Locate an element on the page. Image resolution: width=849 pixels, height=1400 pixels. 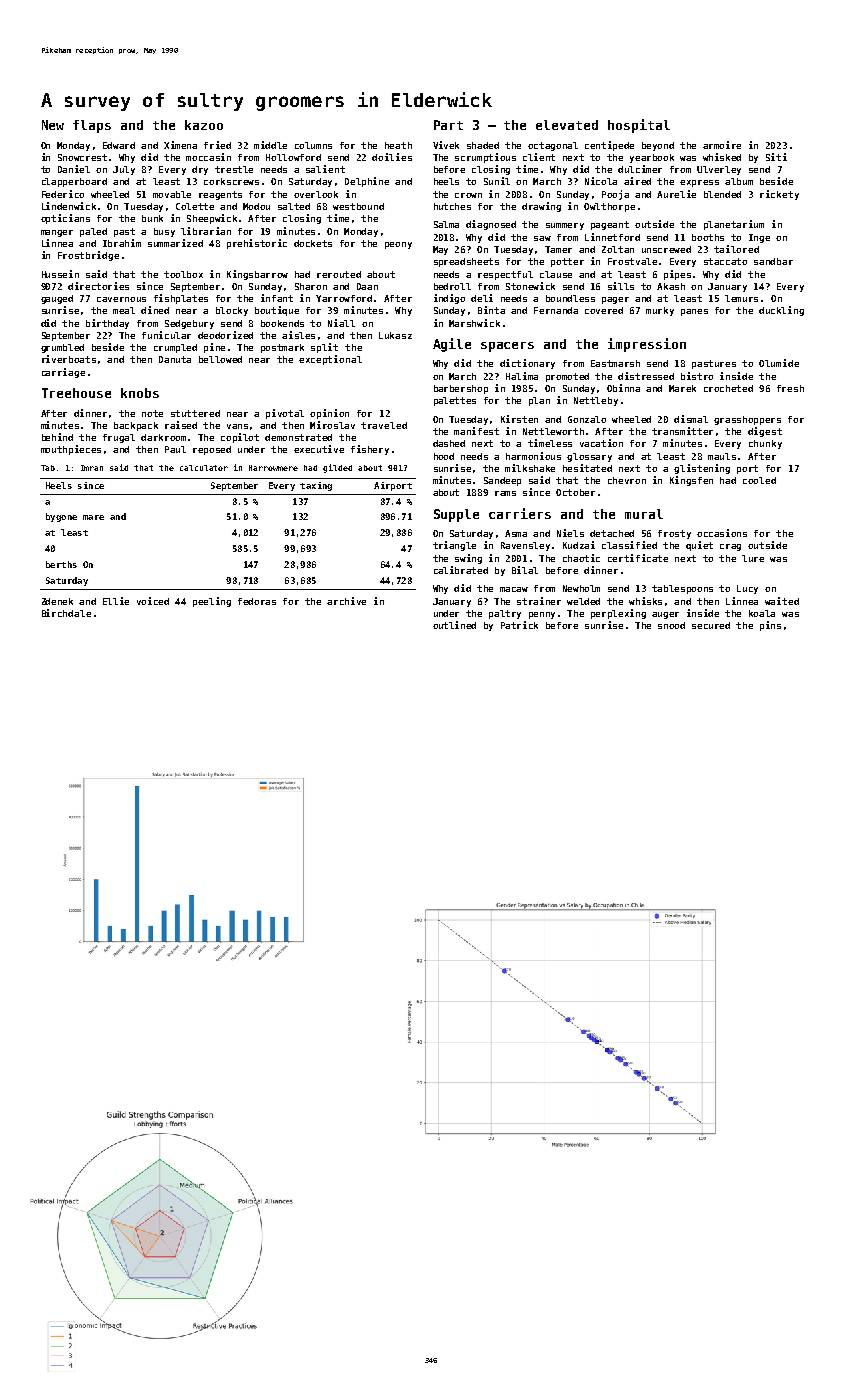
Birchdale is located at coordinates (66, 613).
